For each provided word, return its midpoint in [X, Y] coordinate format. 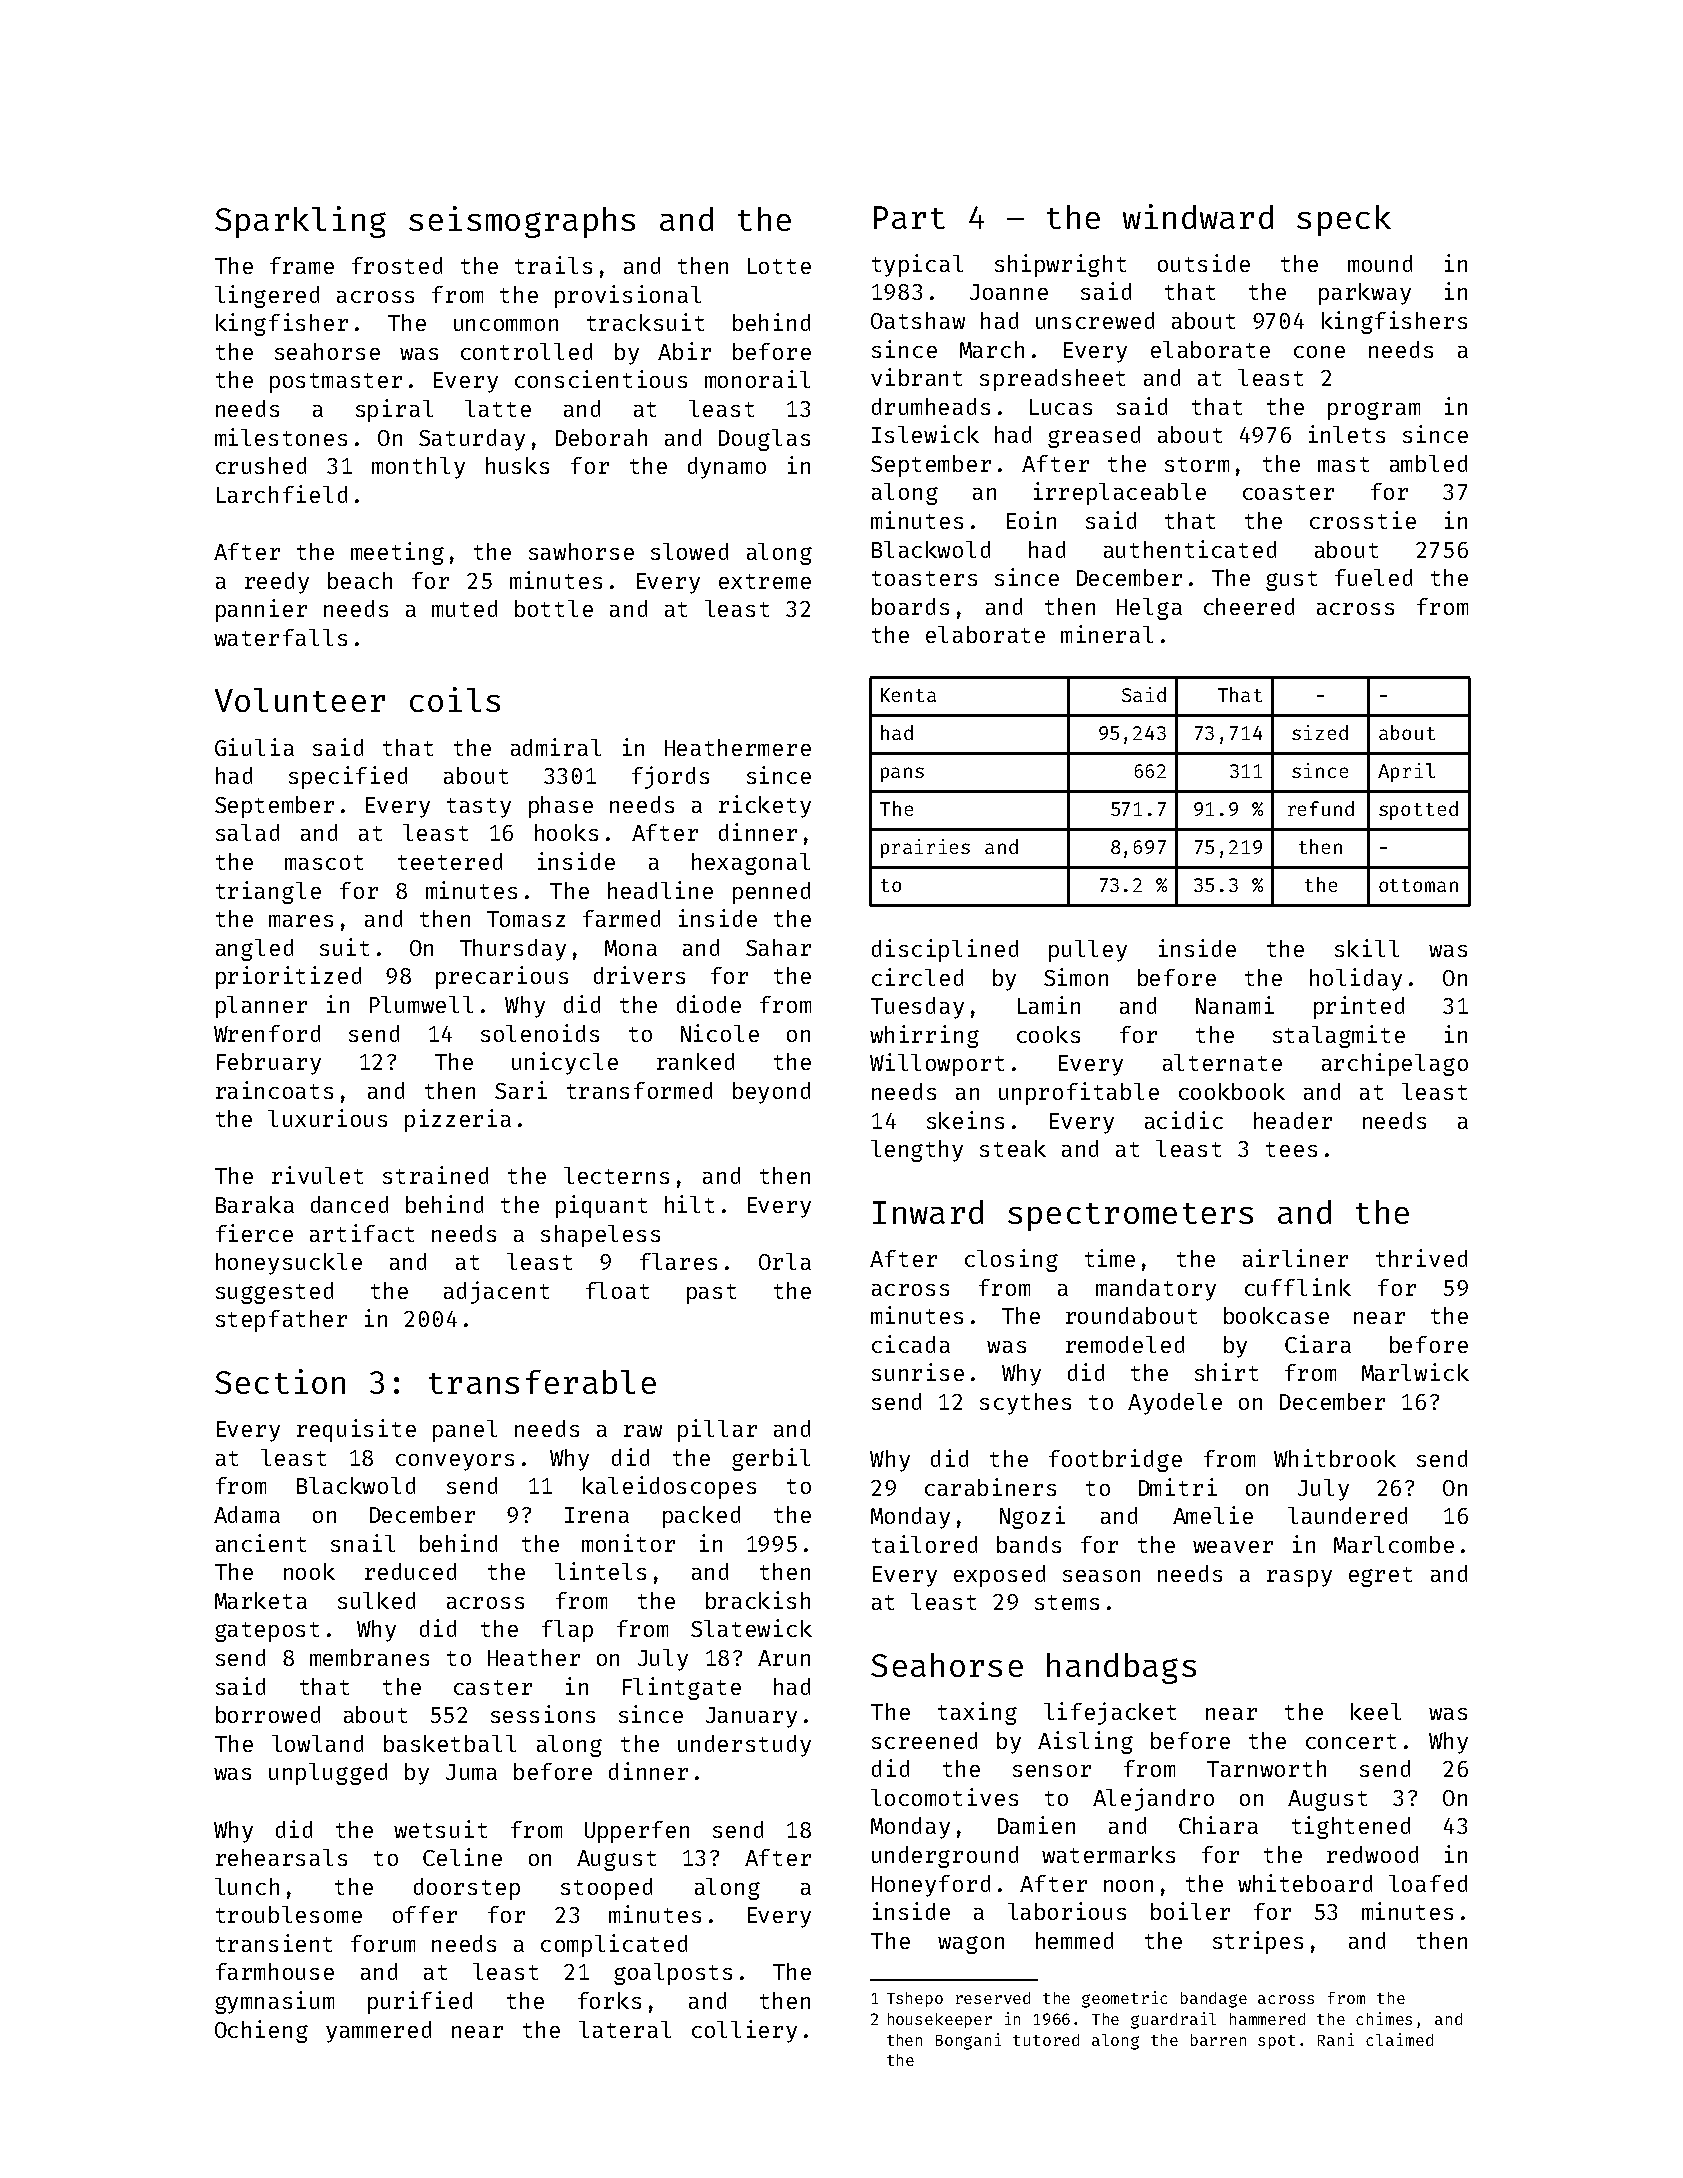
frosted [397, 265]
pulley [1088, 951]
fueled [1373, 577]
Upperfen [637, 1832]
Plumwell [421, 1004]
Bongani [968, 2041]
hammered [1267, 2019]
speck [1344, 220]
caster [493, 1687]
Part [909, 217]
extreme [765, 581]
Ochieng [261, 2031]
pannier [261, 610]
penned [771, 893]
